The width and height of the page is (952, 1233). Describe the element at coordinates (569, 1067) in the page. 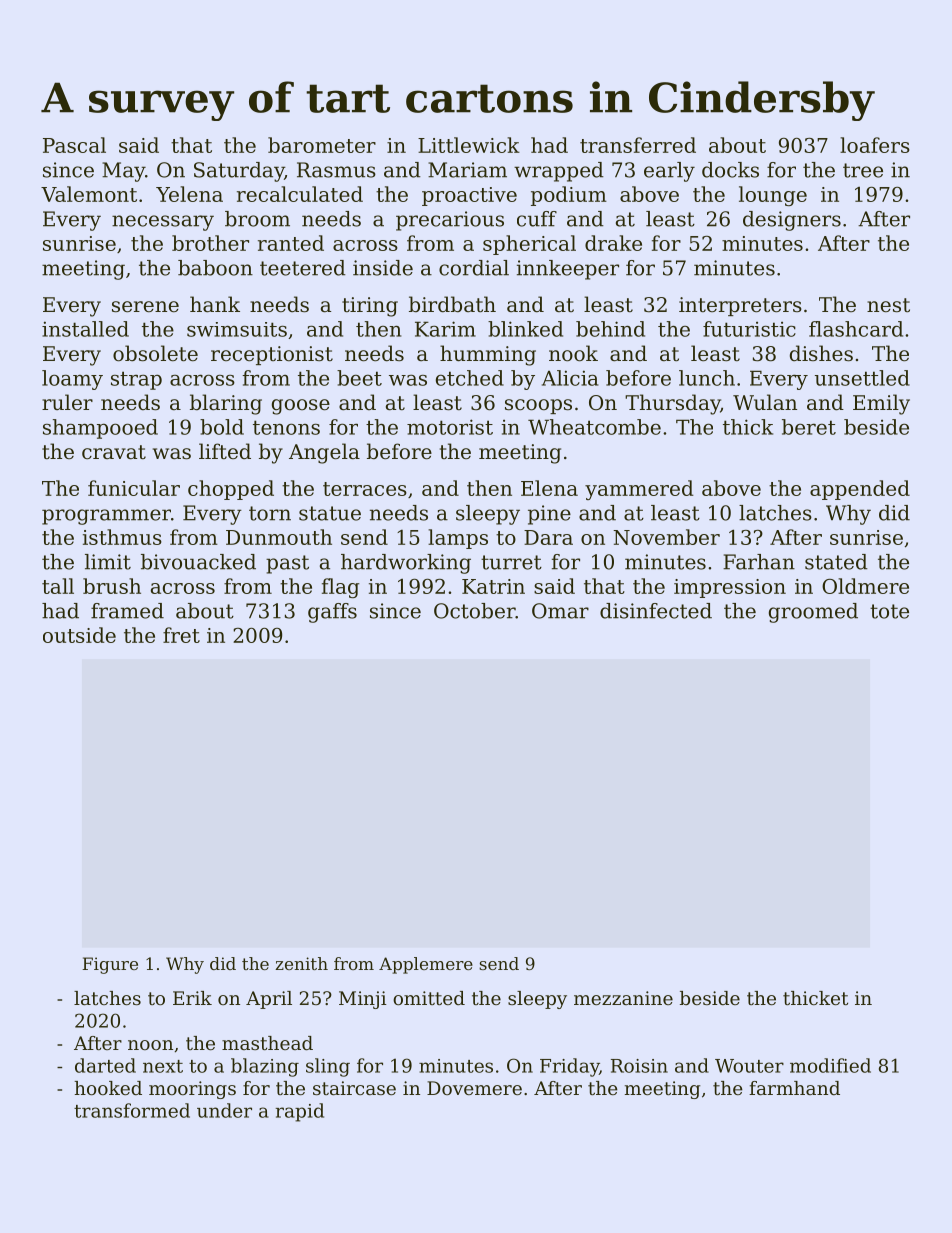

I see `Friday` at that location.
